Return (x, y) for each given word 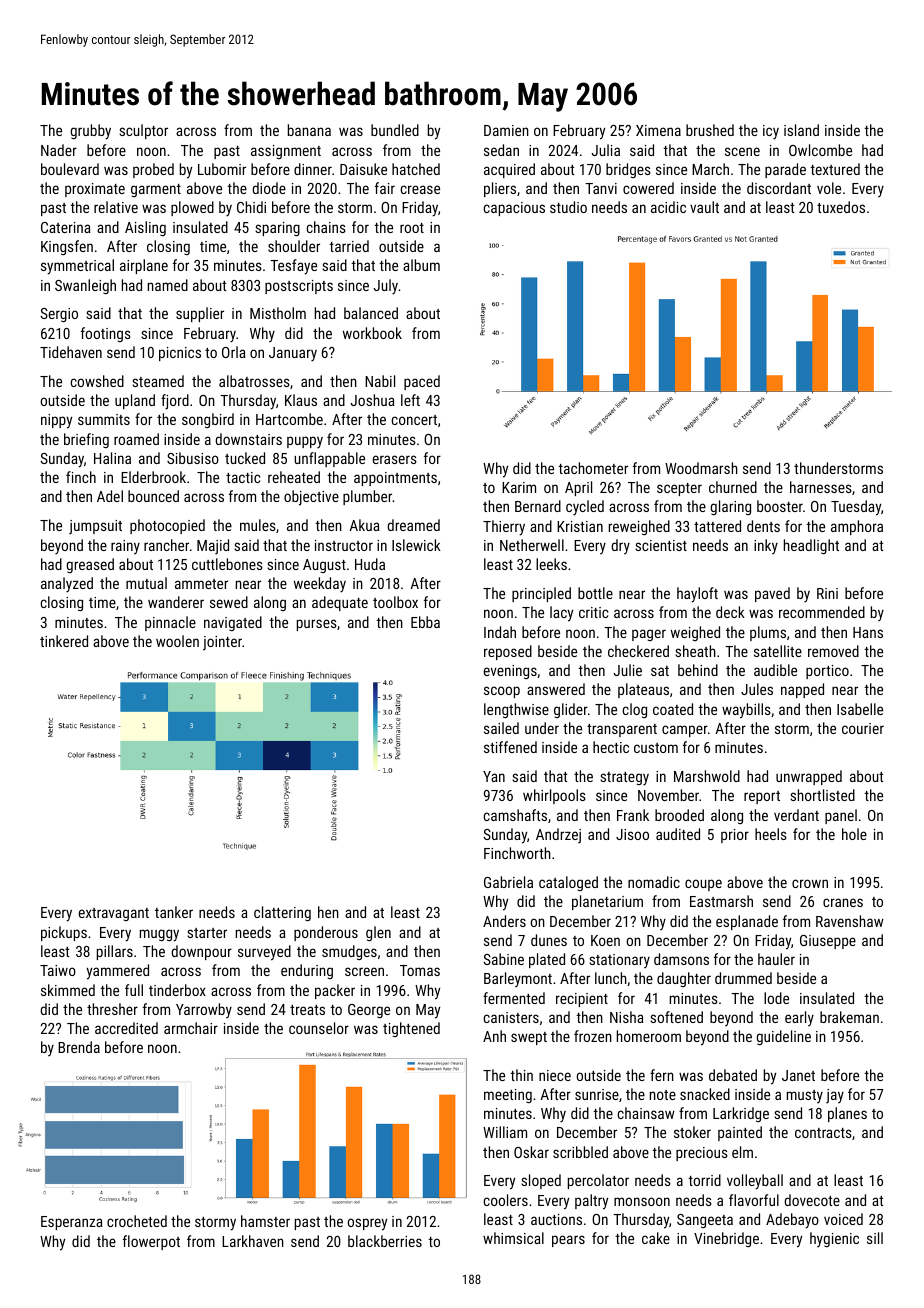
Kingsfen (67, 247)
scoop (502, 692)
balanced (371, 313)
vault (704, 207)
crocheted (137, 1221)
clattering (282, 913)
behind (698, 670)
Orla (234, 352)
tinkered (64, 641)
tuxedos (841, 207)
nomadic (654, 882)
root (412, 228)
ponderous (326, 933)
